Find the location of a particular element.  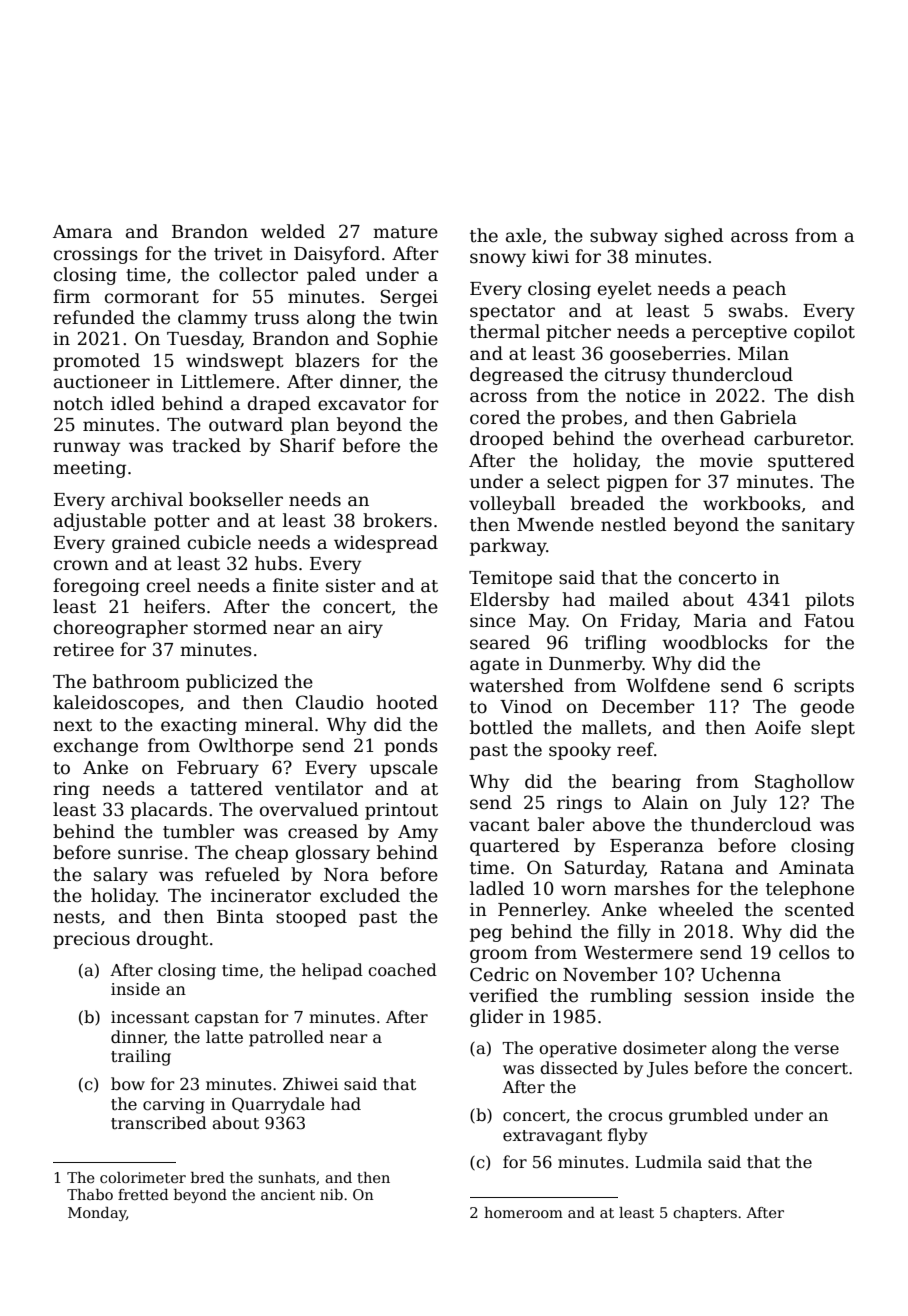

ancient is located at coordinates (288, 1194).
